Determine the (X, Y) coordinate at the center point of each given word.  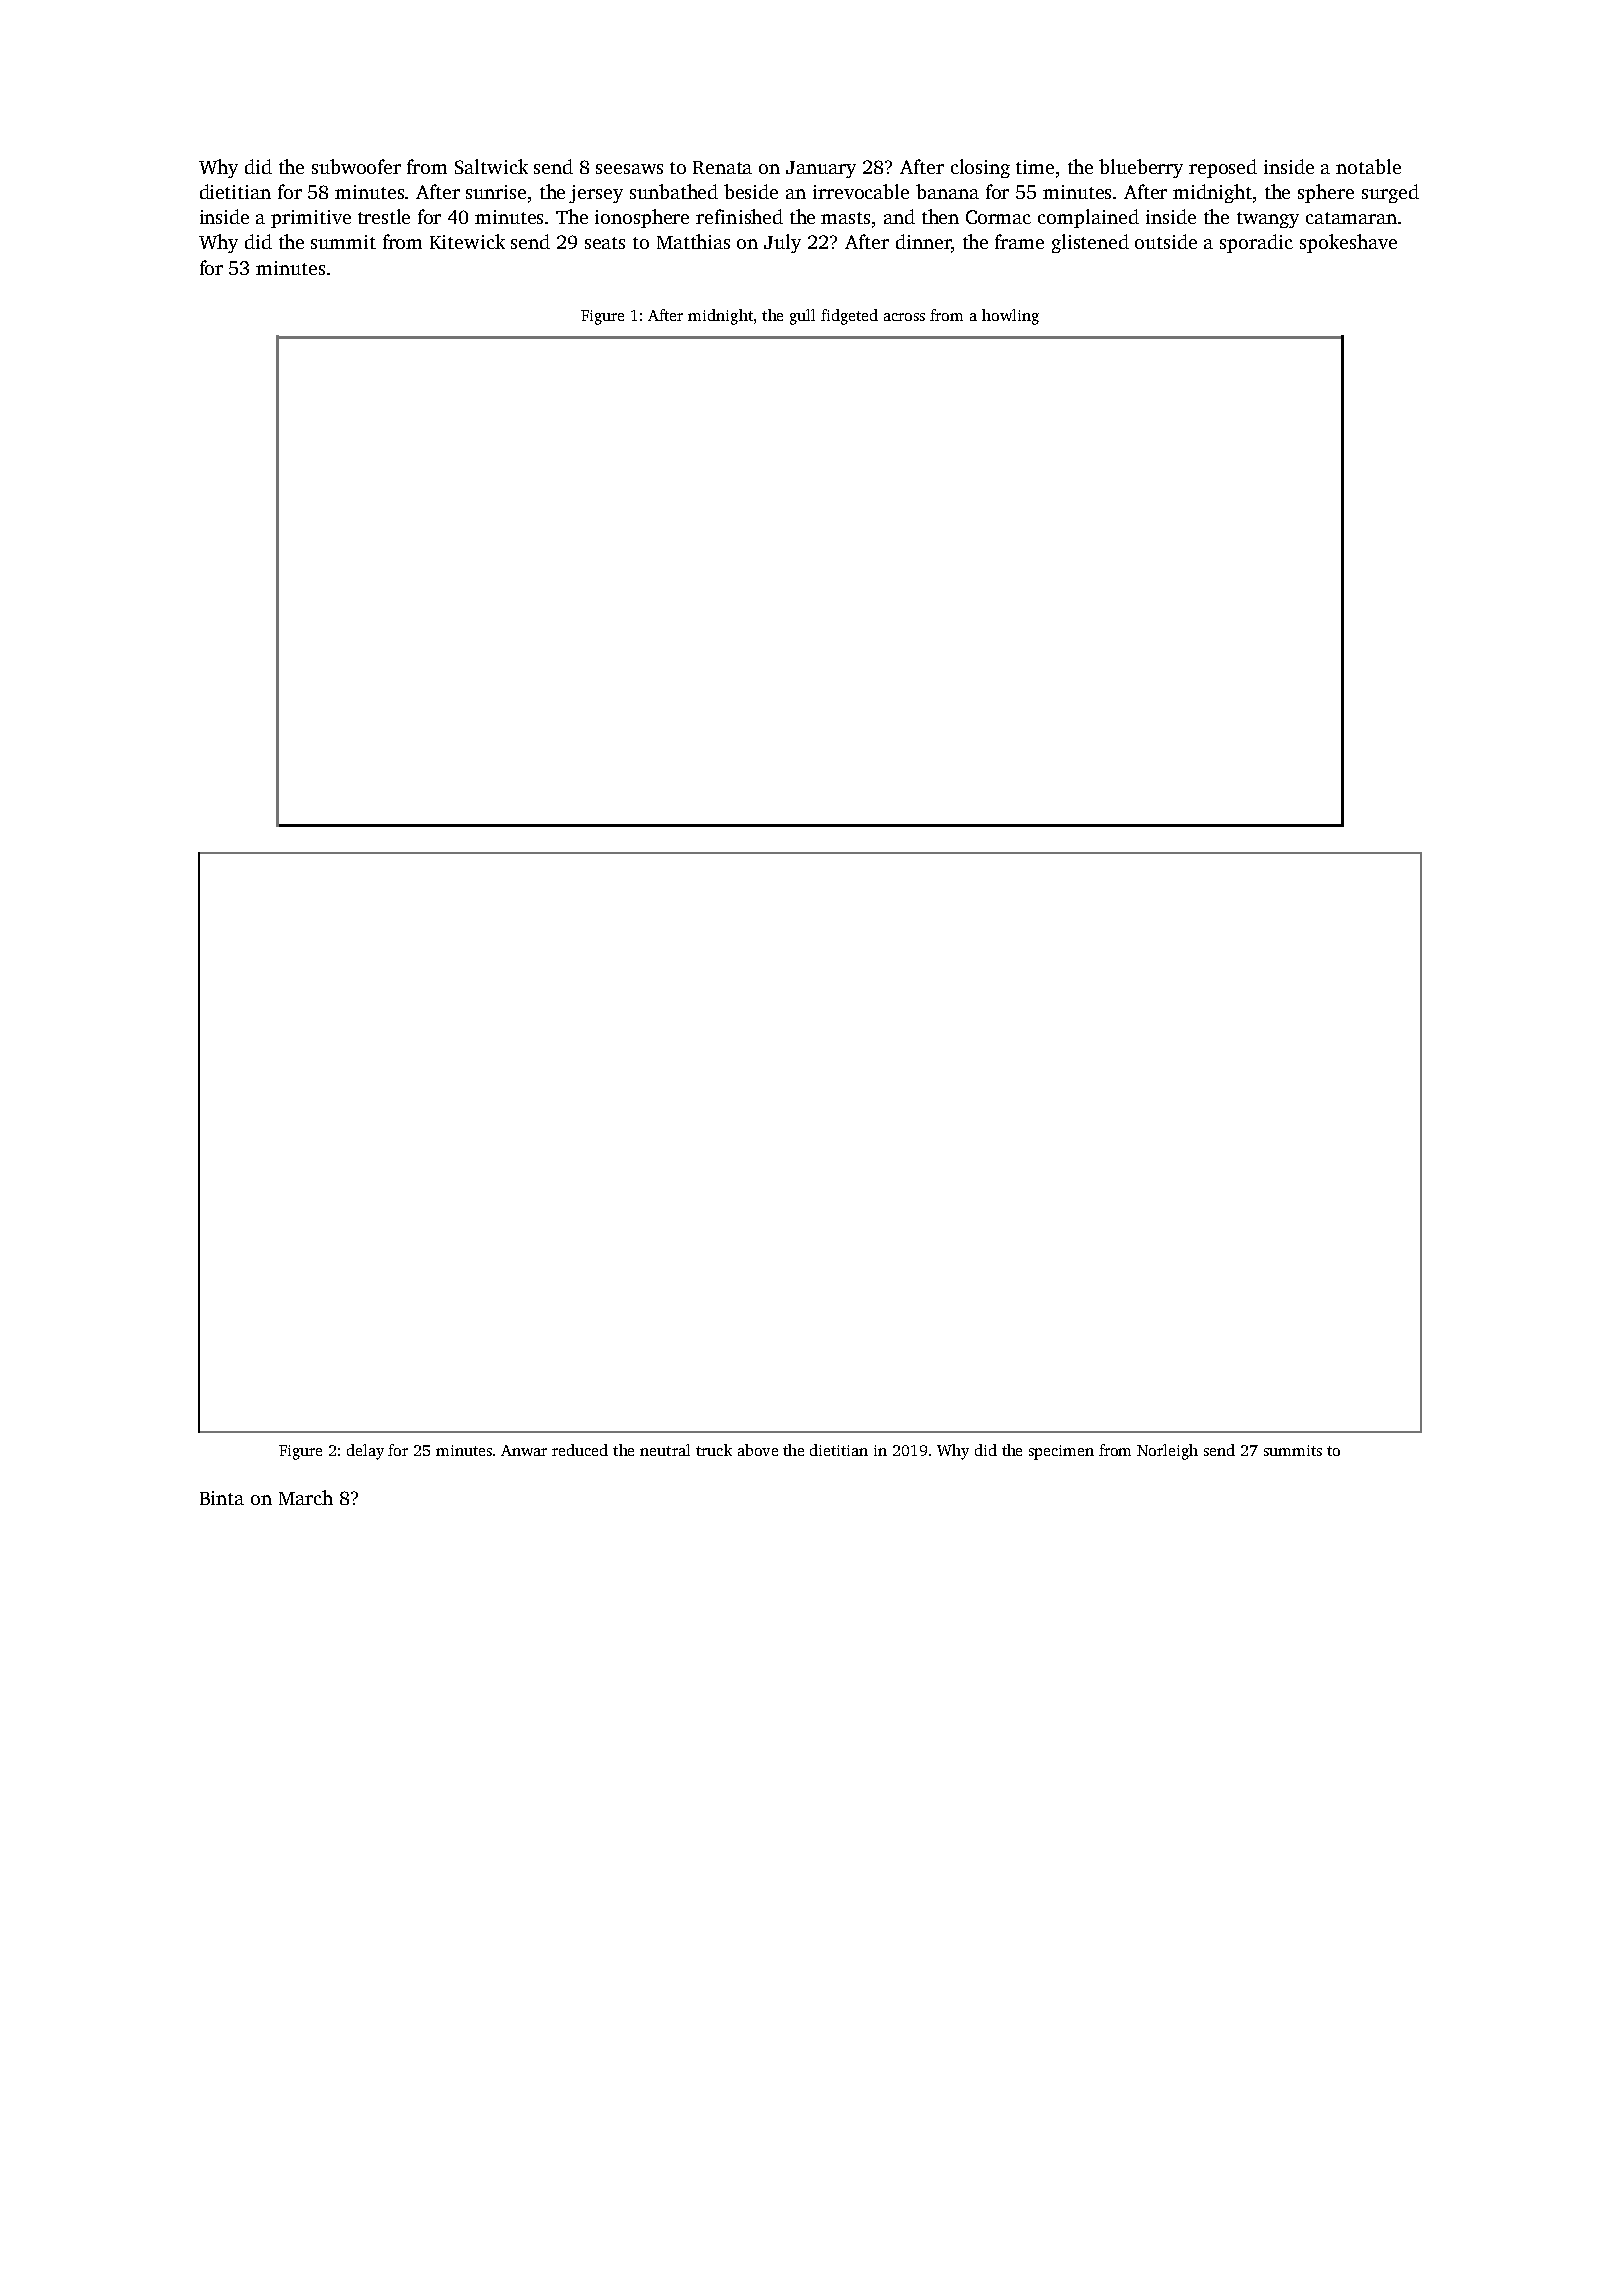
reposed (1223, 168)
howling (1010, 317)
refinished (739, 216)
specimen (1061, 1452)
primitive (311, 219)
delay (365, 1452)
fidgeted (849, 317)
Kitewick (467, 241)
